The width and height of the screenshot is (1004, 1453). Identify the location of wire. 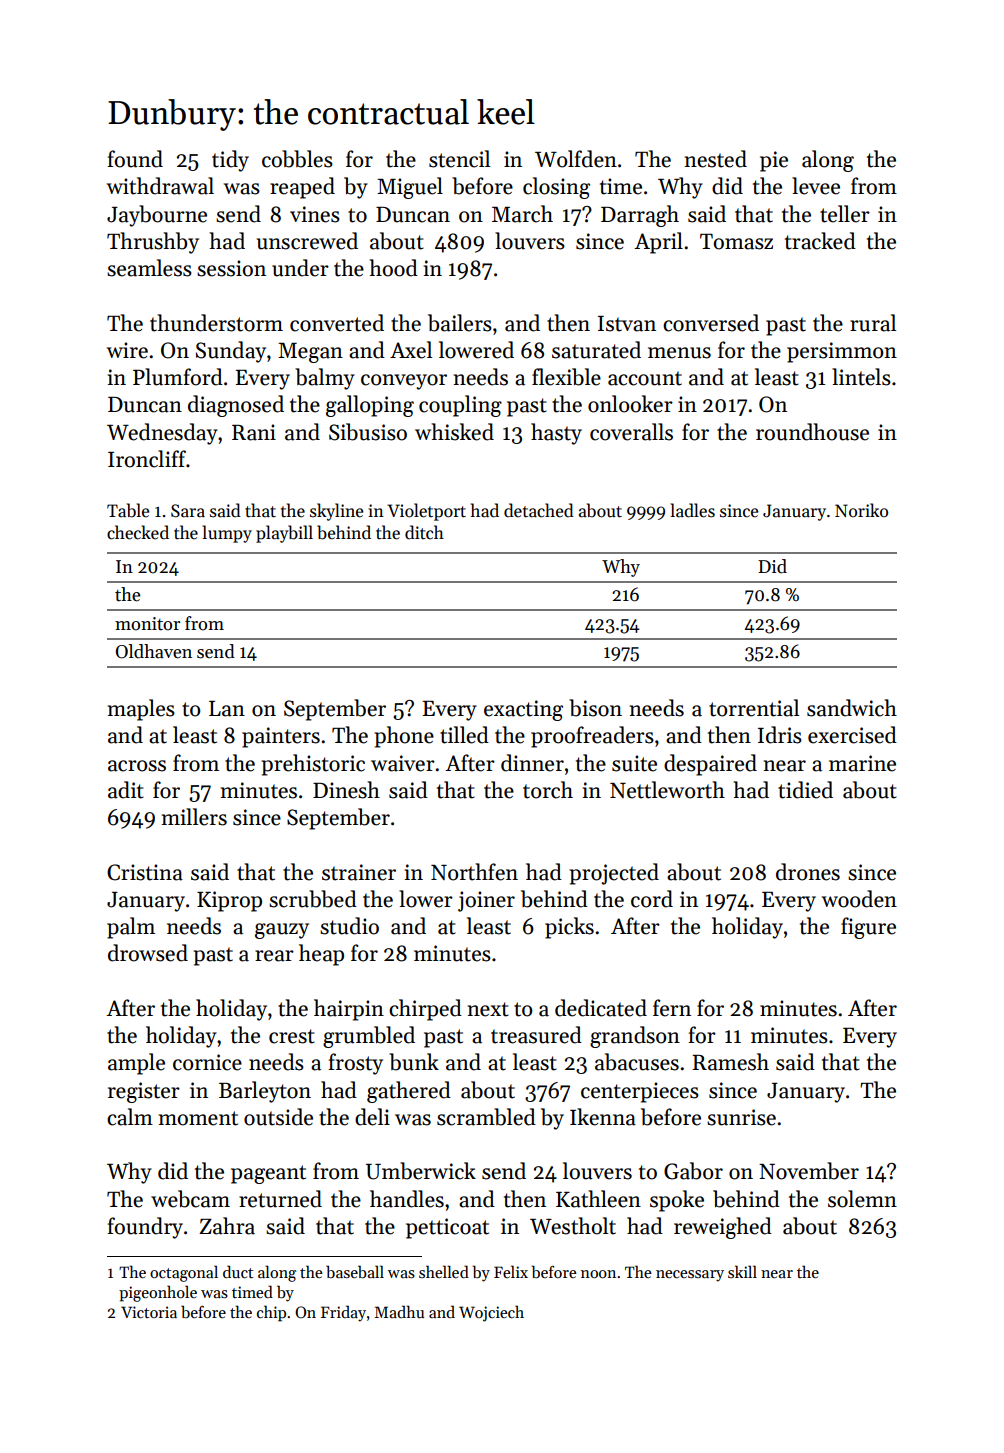
(127, 350).
